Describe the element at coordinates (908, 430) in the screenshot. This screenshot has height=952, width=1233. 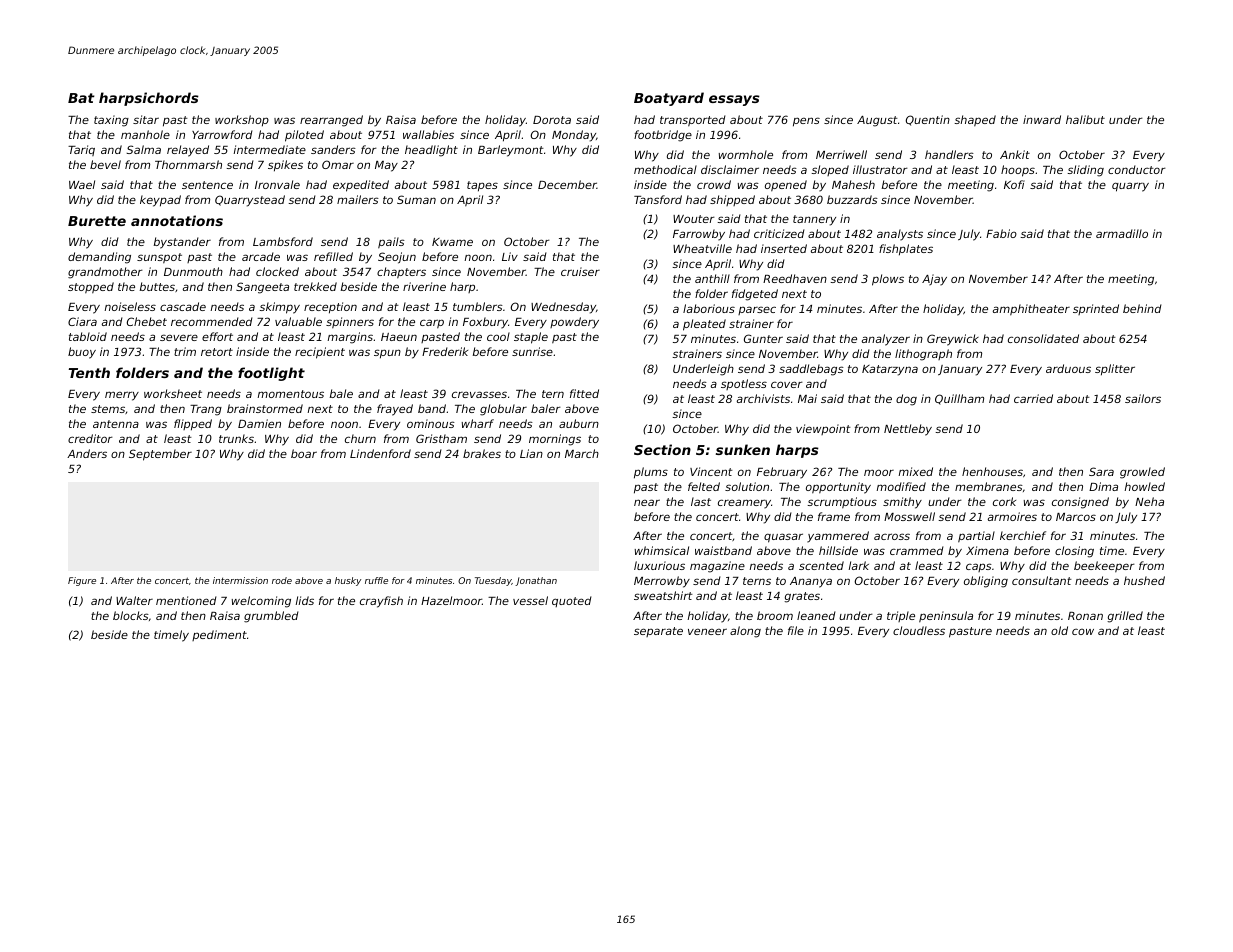
I see `Nettleby` at that location.
